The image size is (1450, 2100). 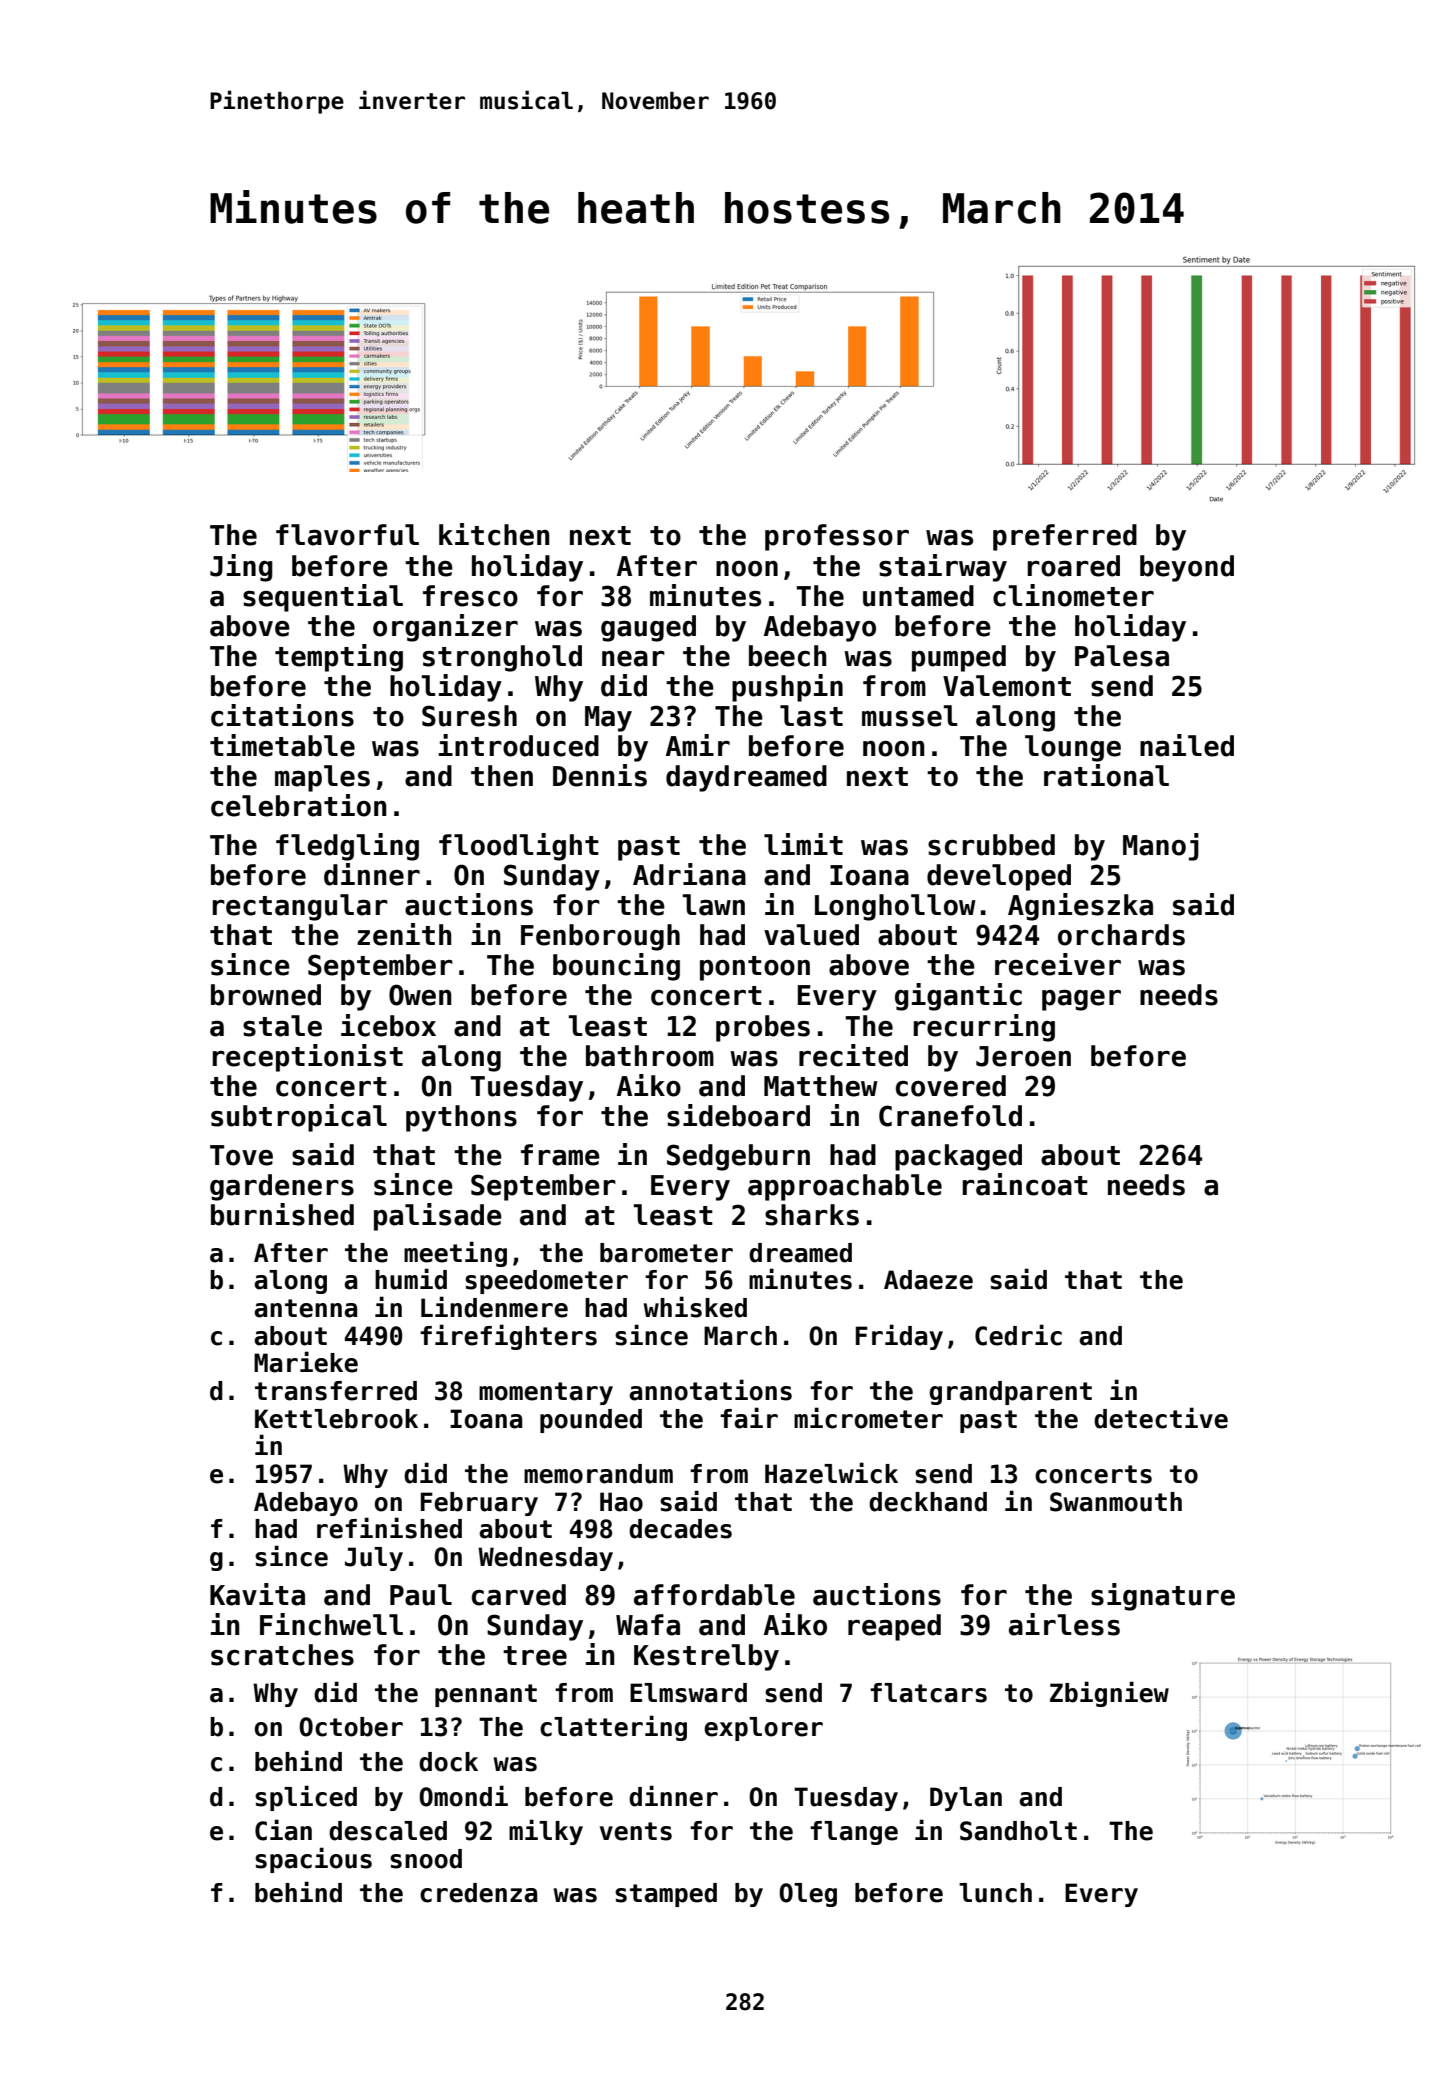 I want to click on speedometer, so click(x=546, y=1282).
